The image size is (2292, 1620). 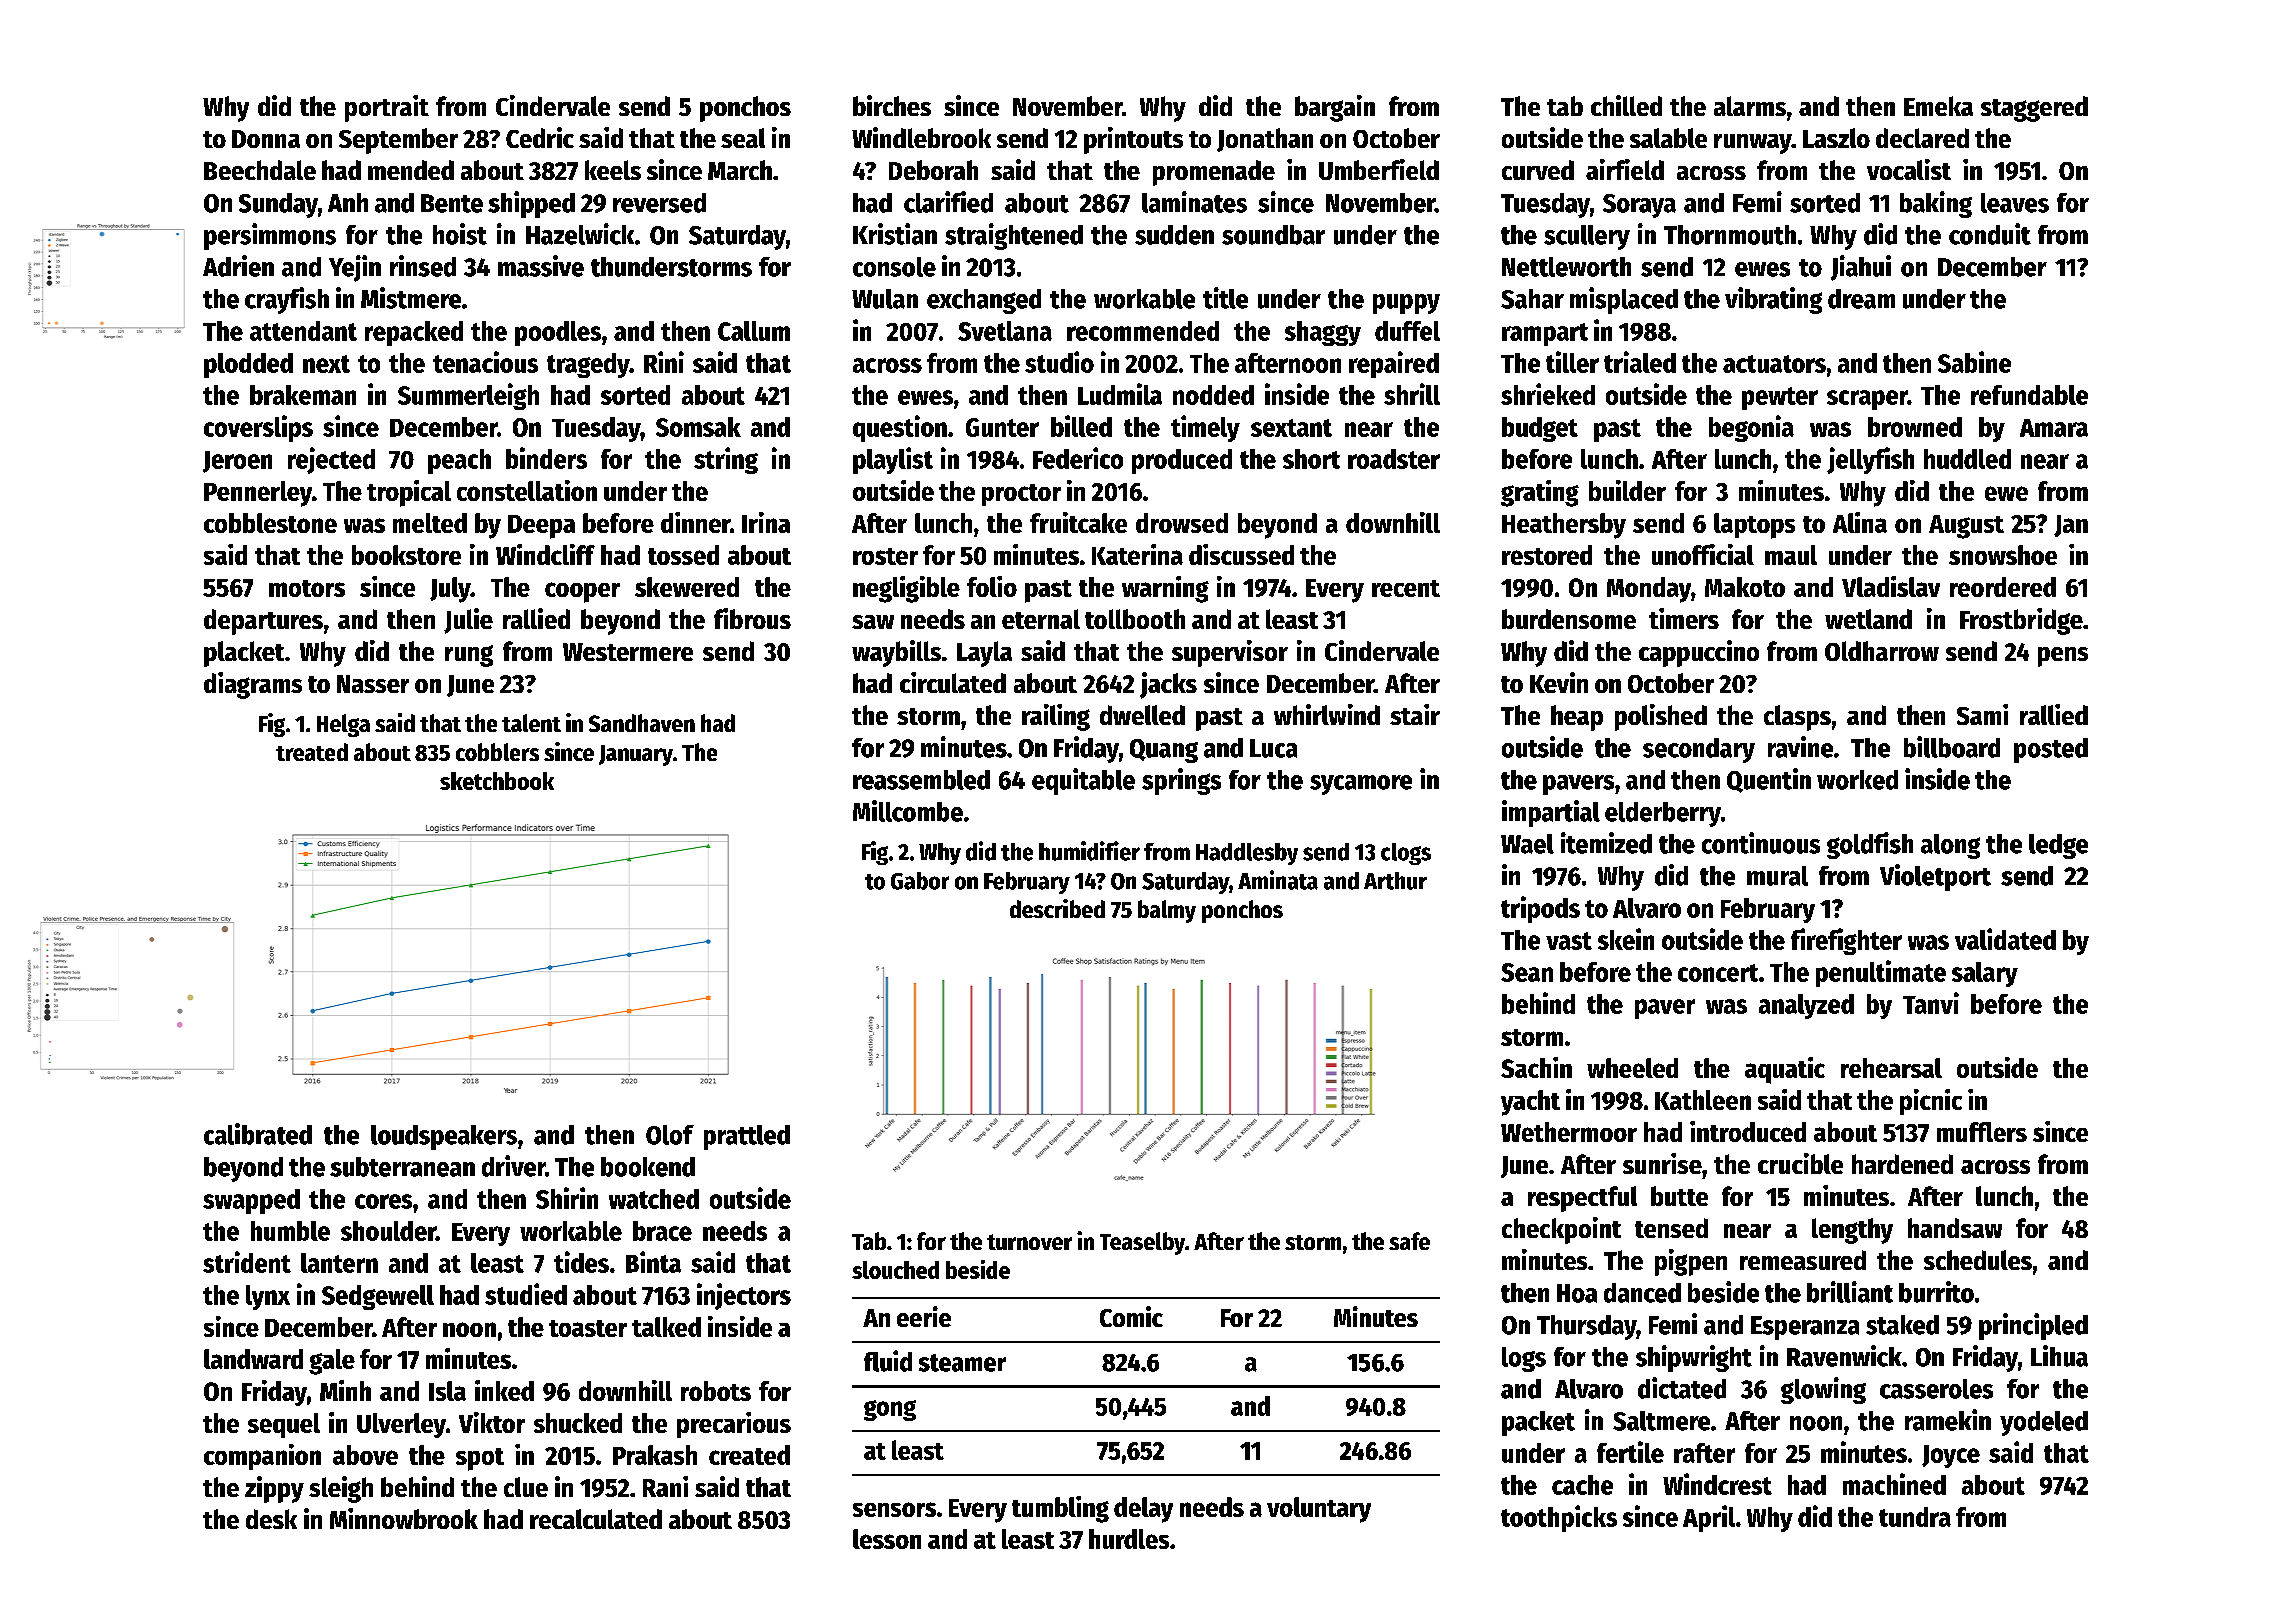 What do you see at coordinates (2003, 555) in the screenshot?
I see `snowshoe` at bounding box center [2003, 555].
